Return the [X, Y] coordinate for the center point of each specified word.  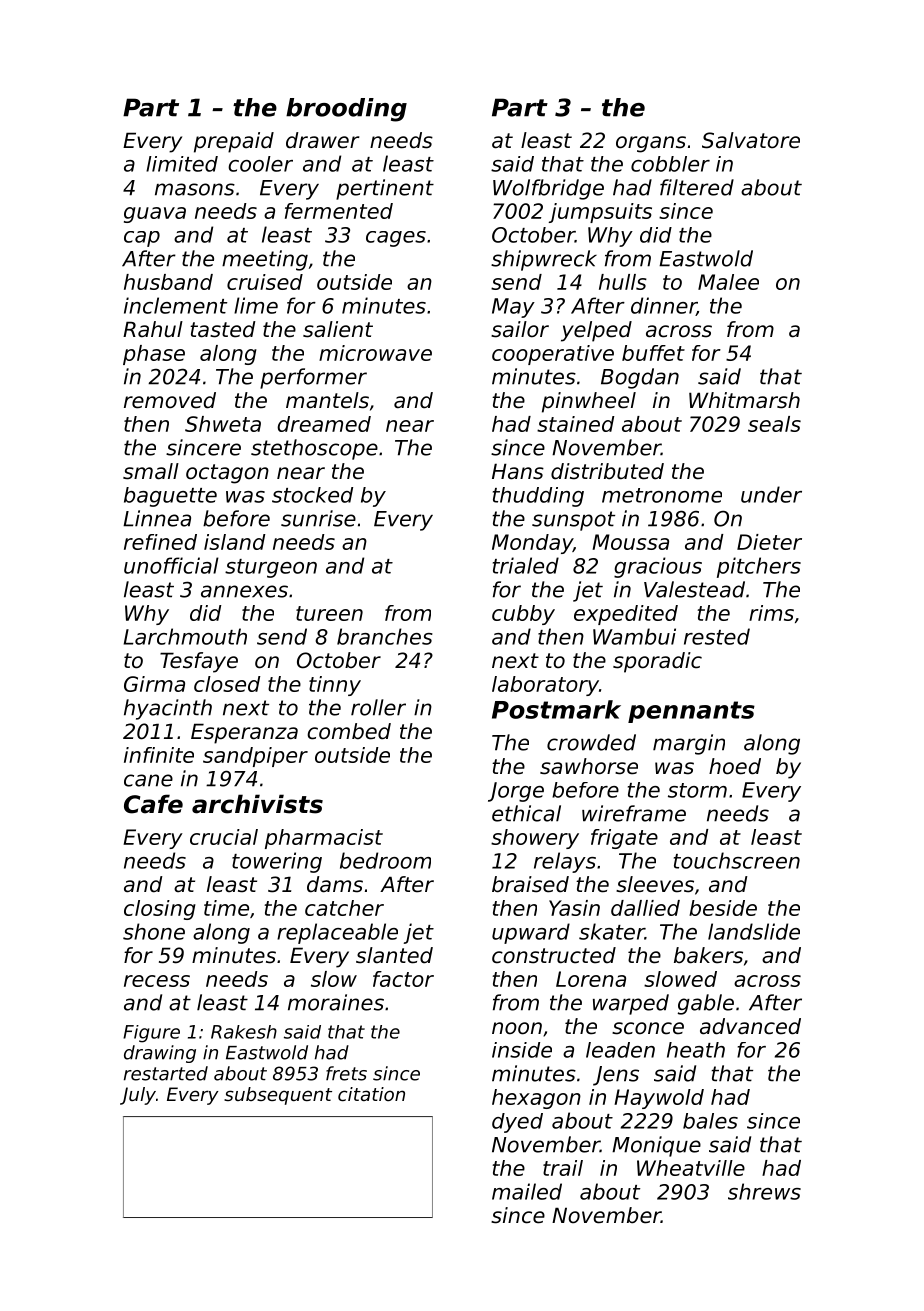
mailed [527, 1191]
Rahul [153, 329]
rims [771, 613]
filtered [697, 187]
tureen [329, 613]
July [138, 1096]
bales [710, 1121]
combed [349, 731]
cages [396, 239]
